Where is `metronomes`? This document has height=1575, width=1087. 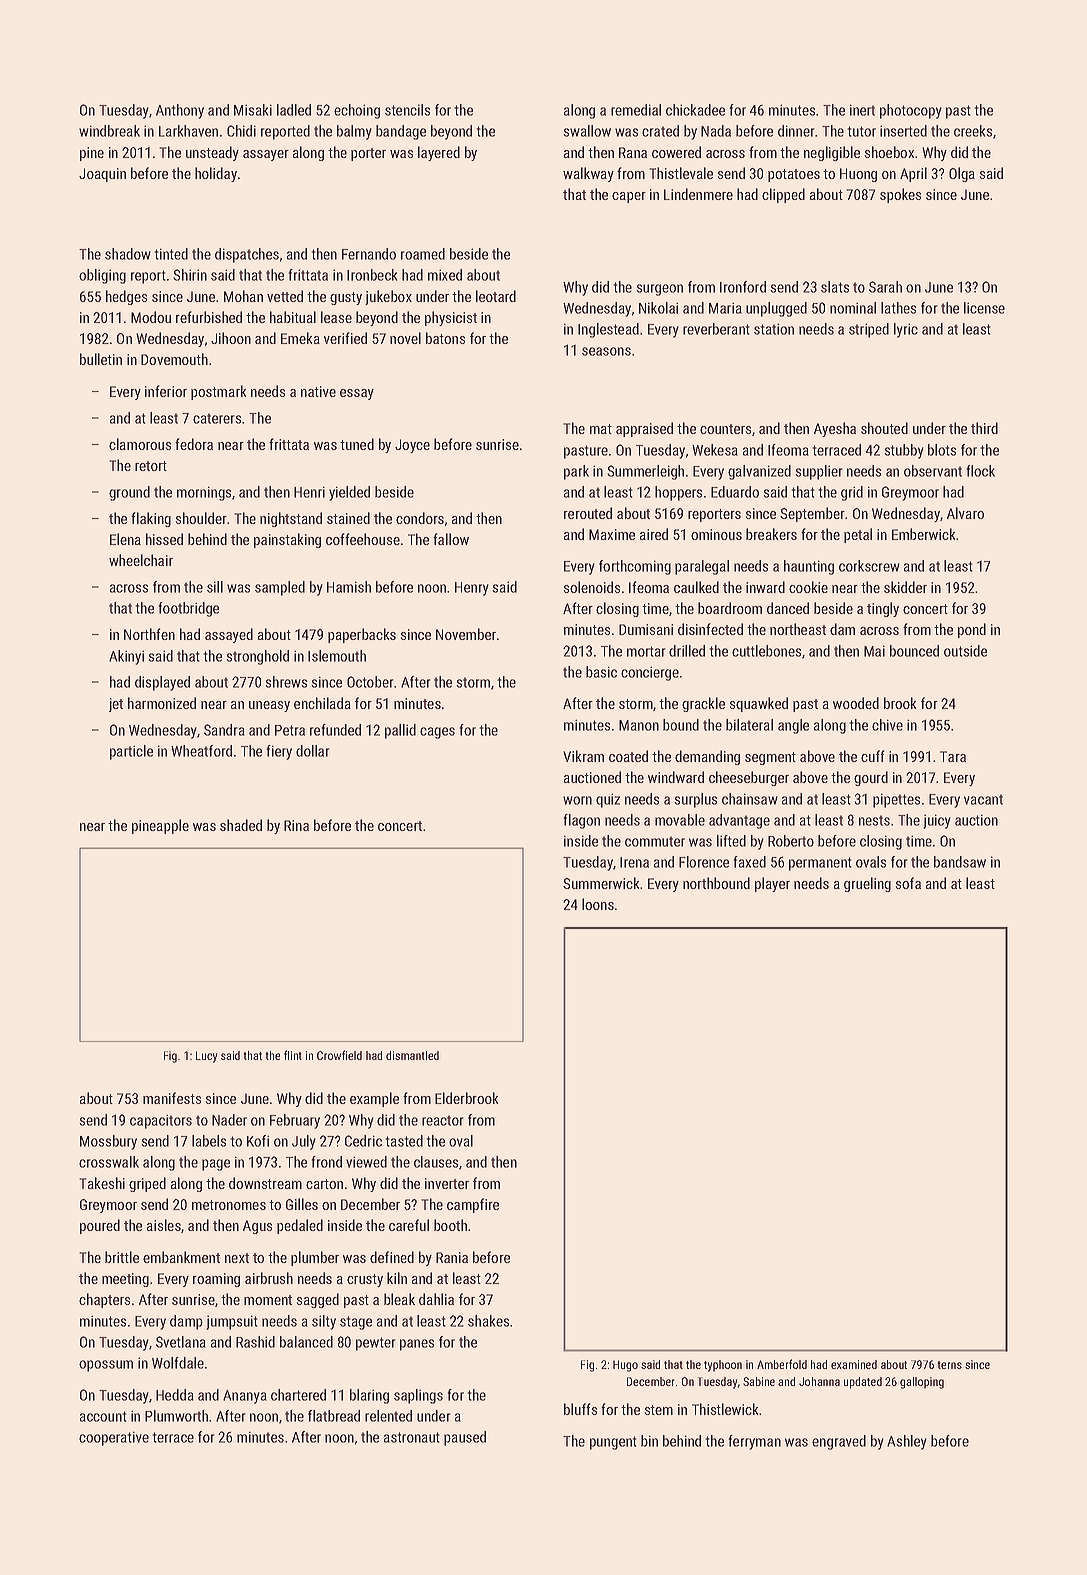
metronomes is located at coordinates (229, 1205).
